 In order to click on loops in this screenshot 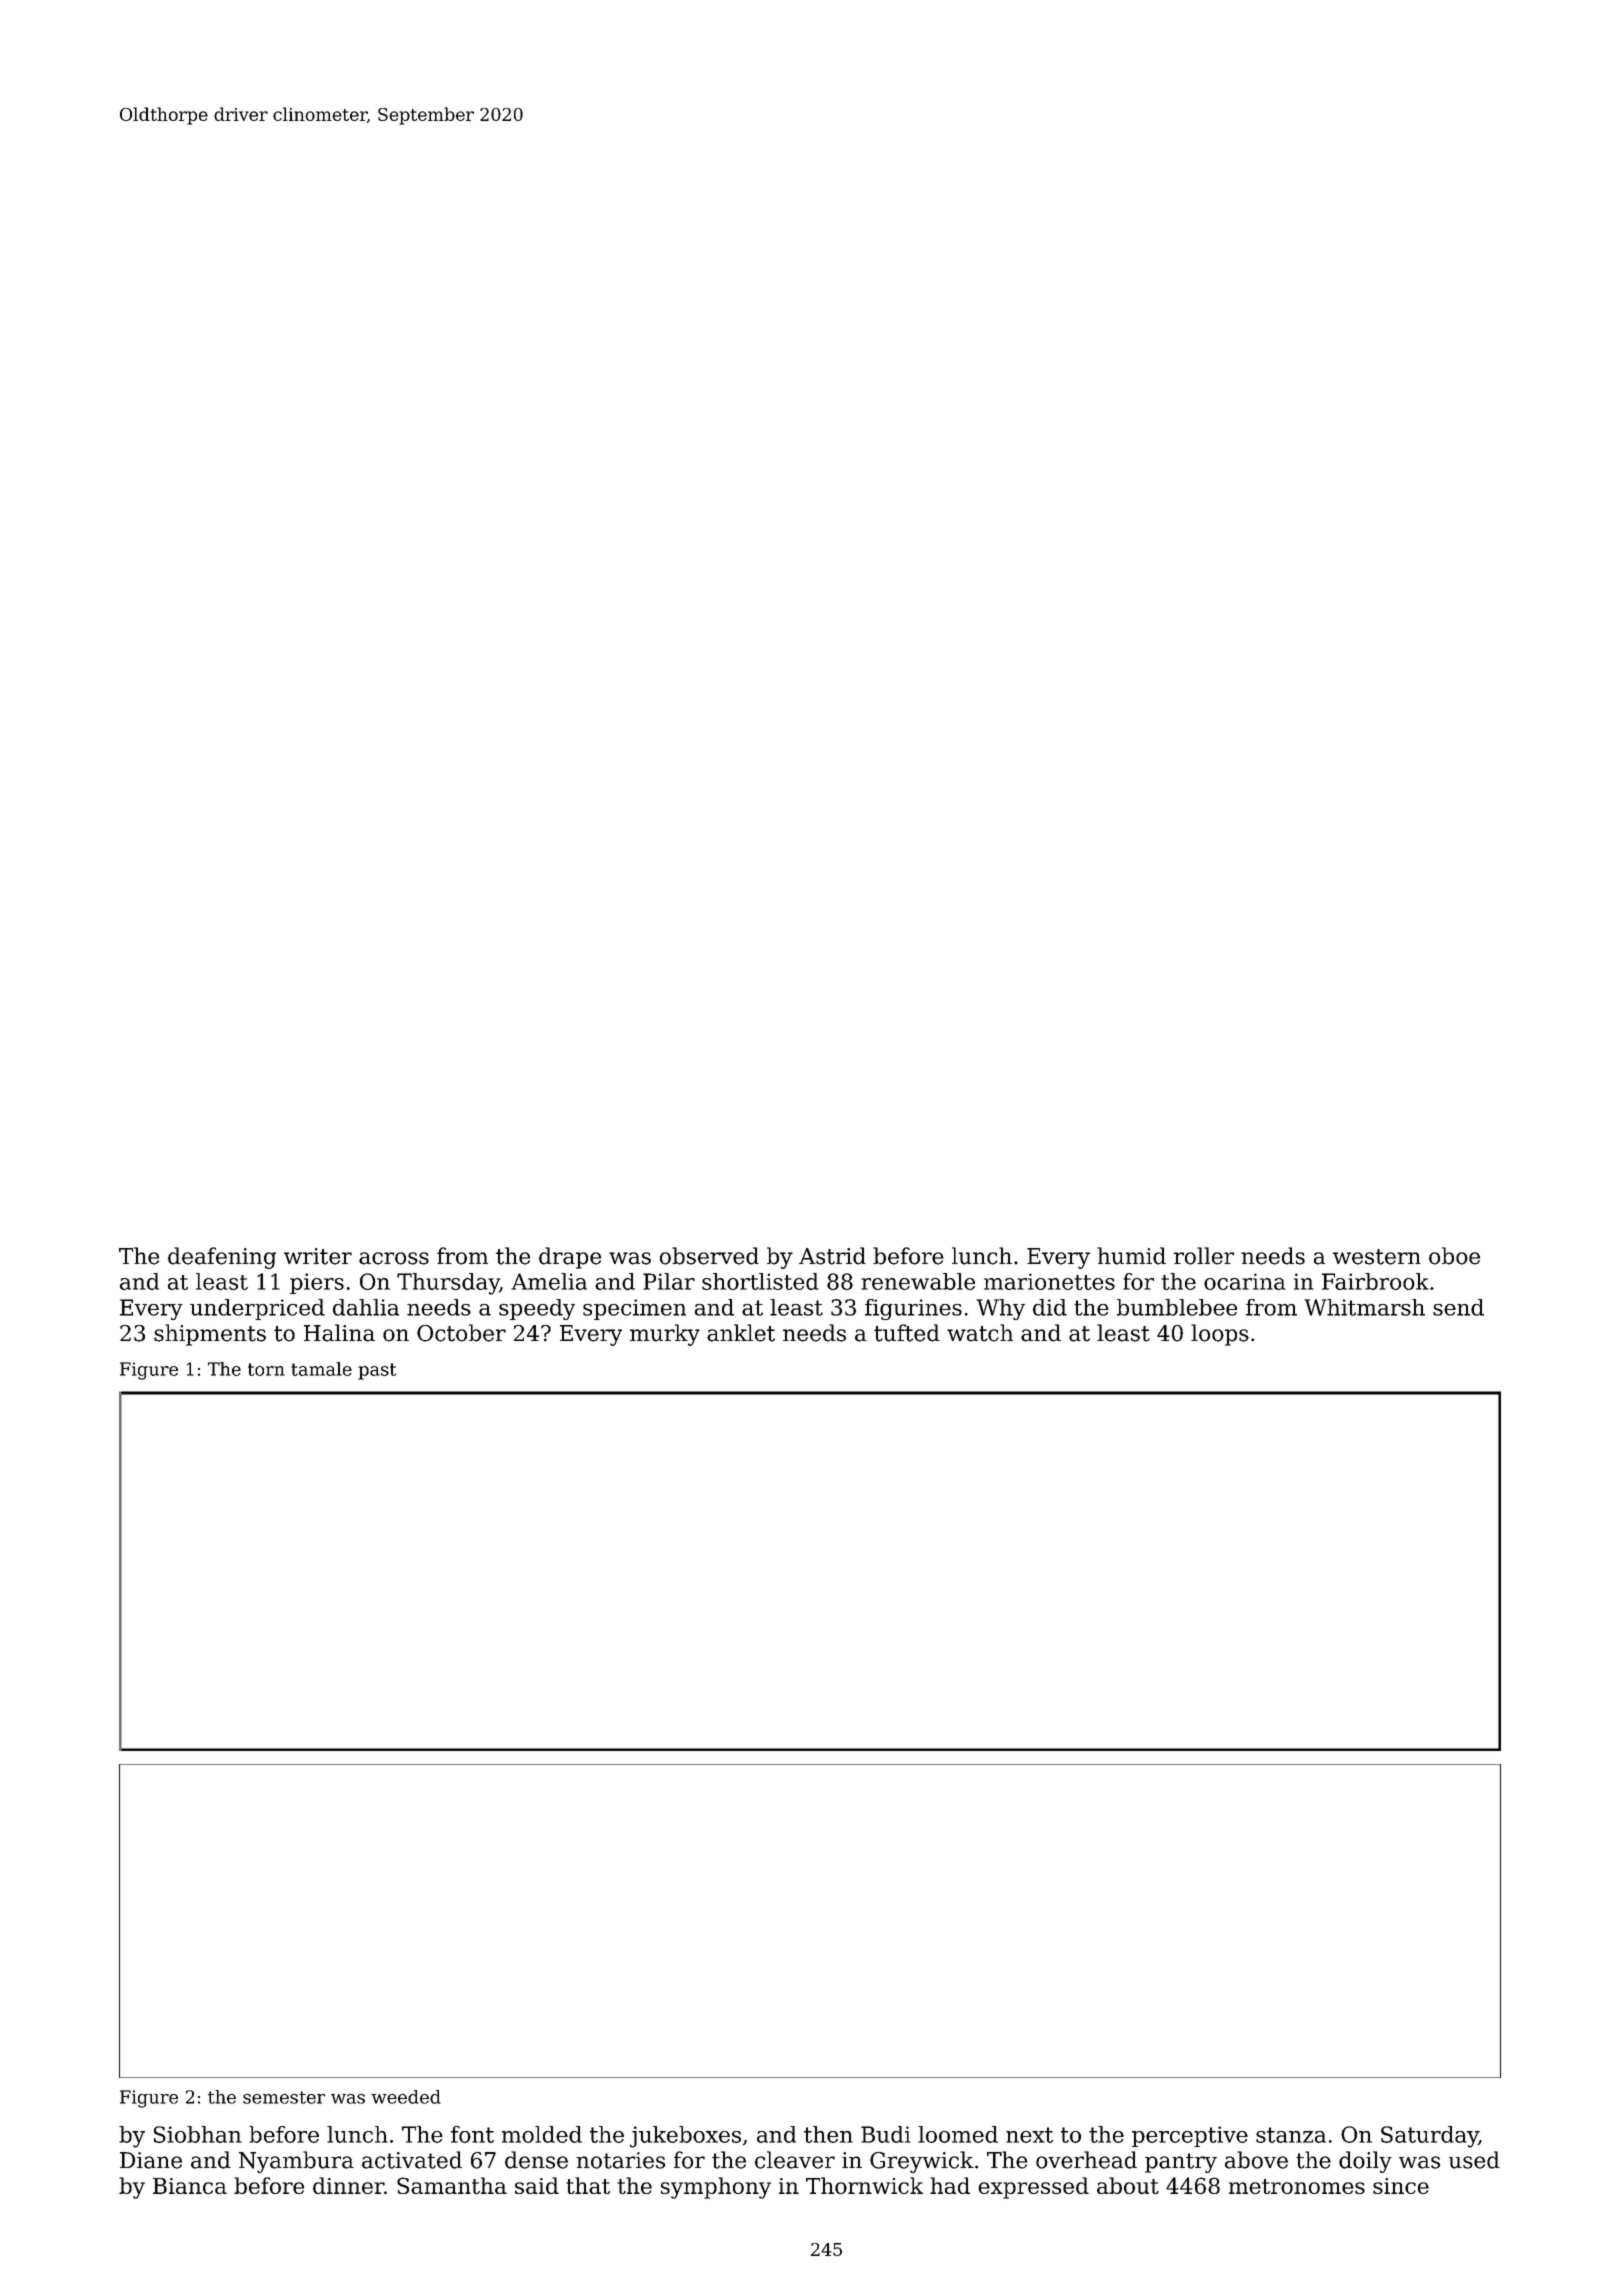, I will do `click(1220, 1335)`.
